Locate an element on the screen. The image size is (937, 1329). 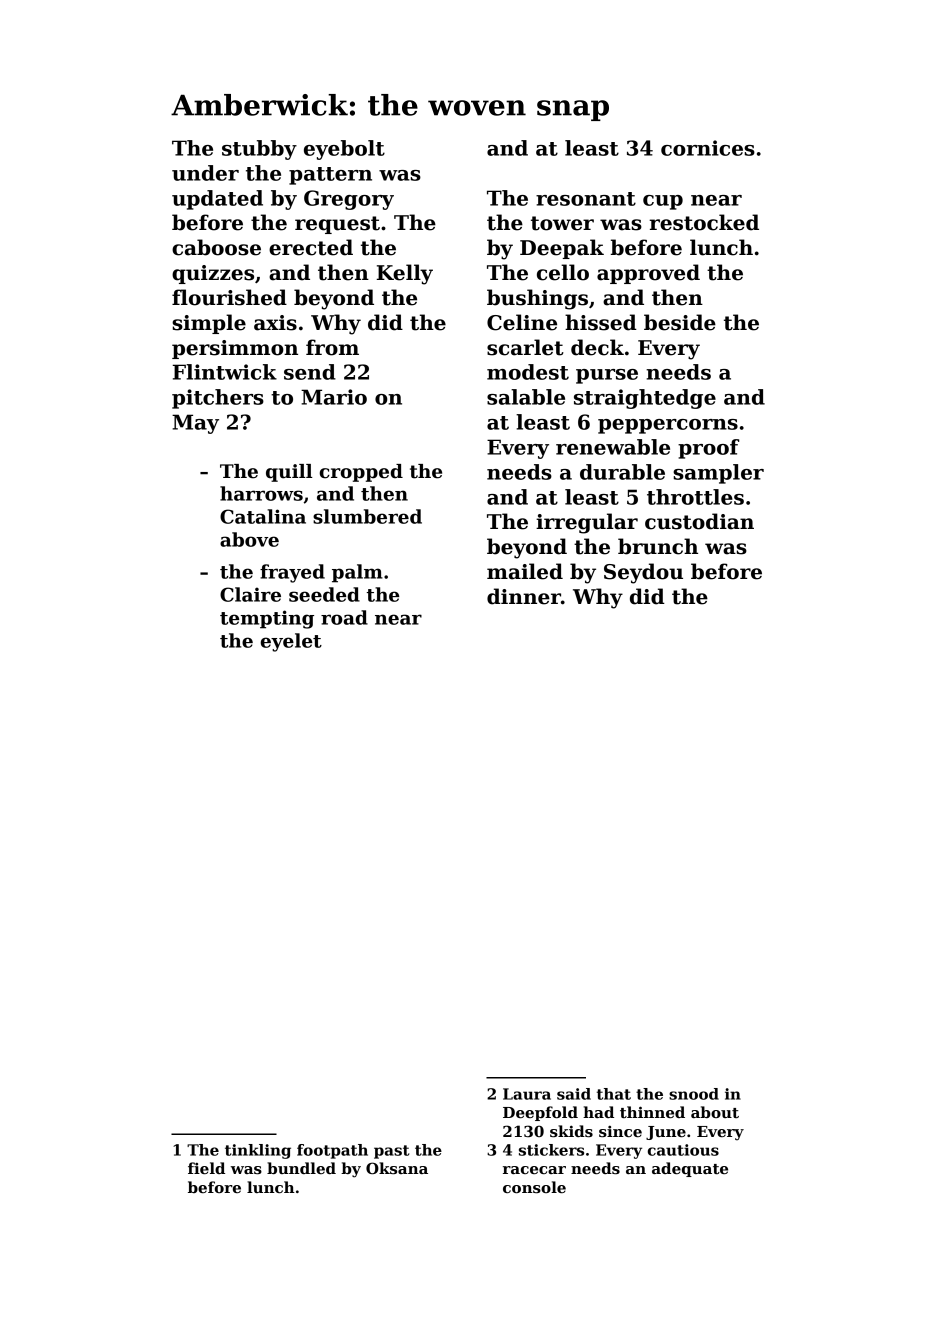
eyebolt is located at coordinates (344, 150).
